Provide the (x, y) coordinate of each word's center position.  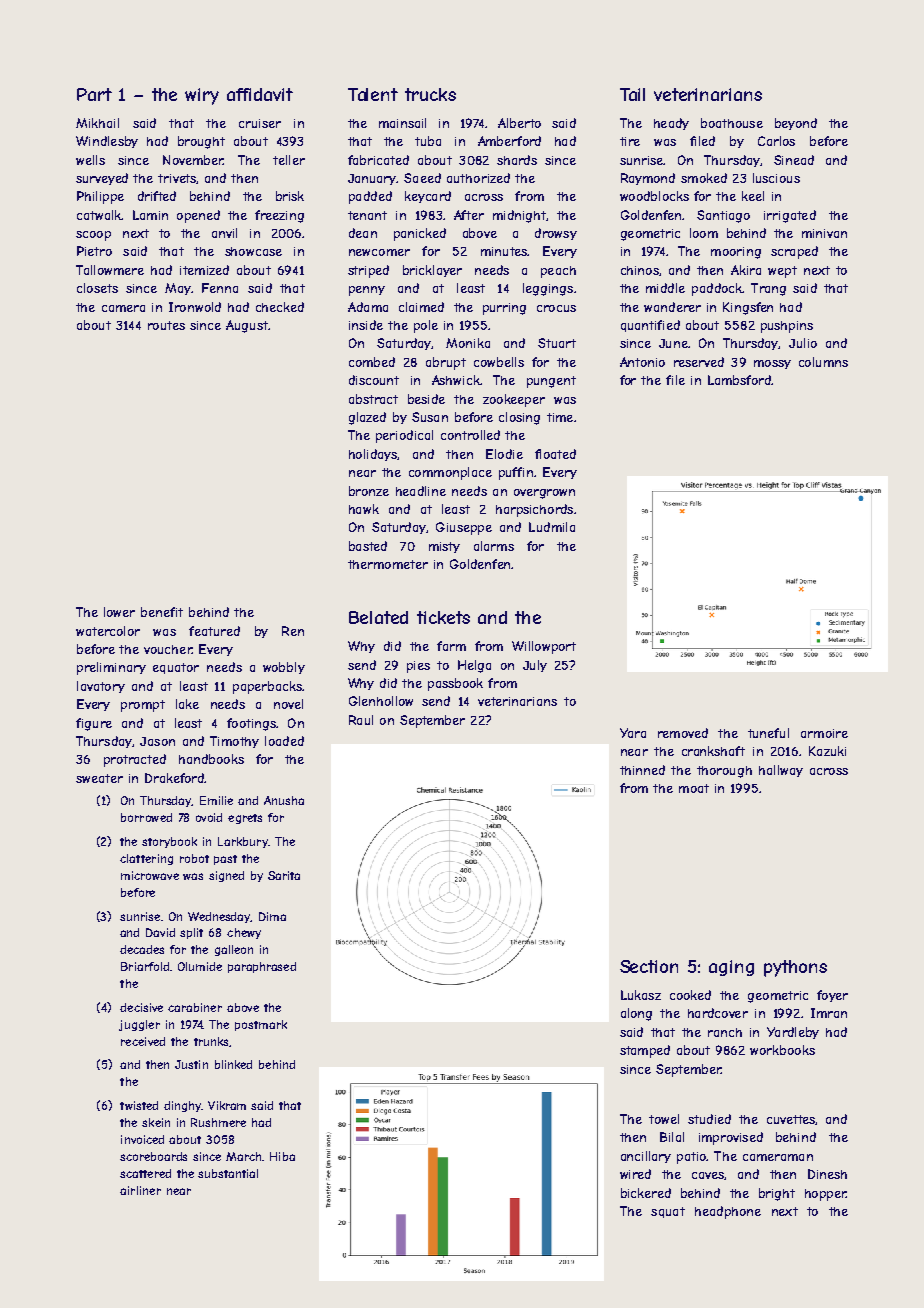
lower (119, 612)
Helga (474, 666)
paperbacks (267, 687)
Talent (373, 94)
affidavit (260, 94)
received (143, 1041)
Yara (633, 733)
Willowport (544, 647)
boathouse (732, 123)
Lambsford (739, 380)
